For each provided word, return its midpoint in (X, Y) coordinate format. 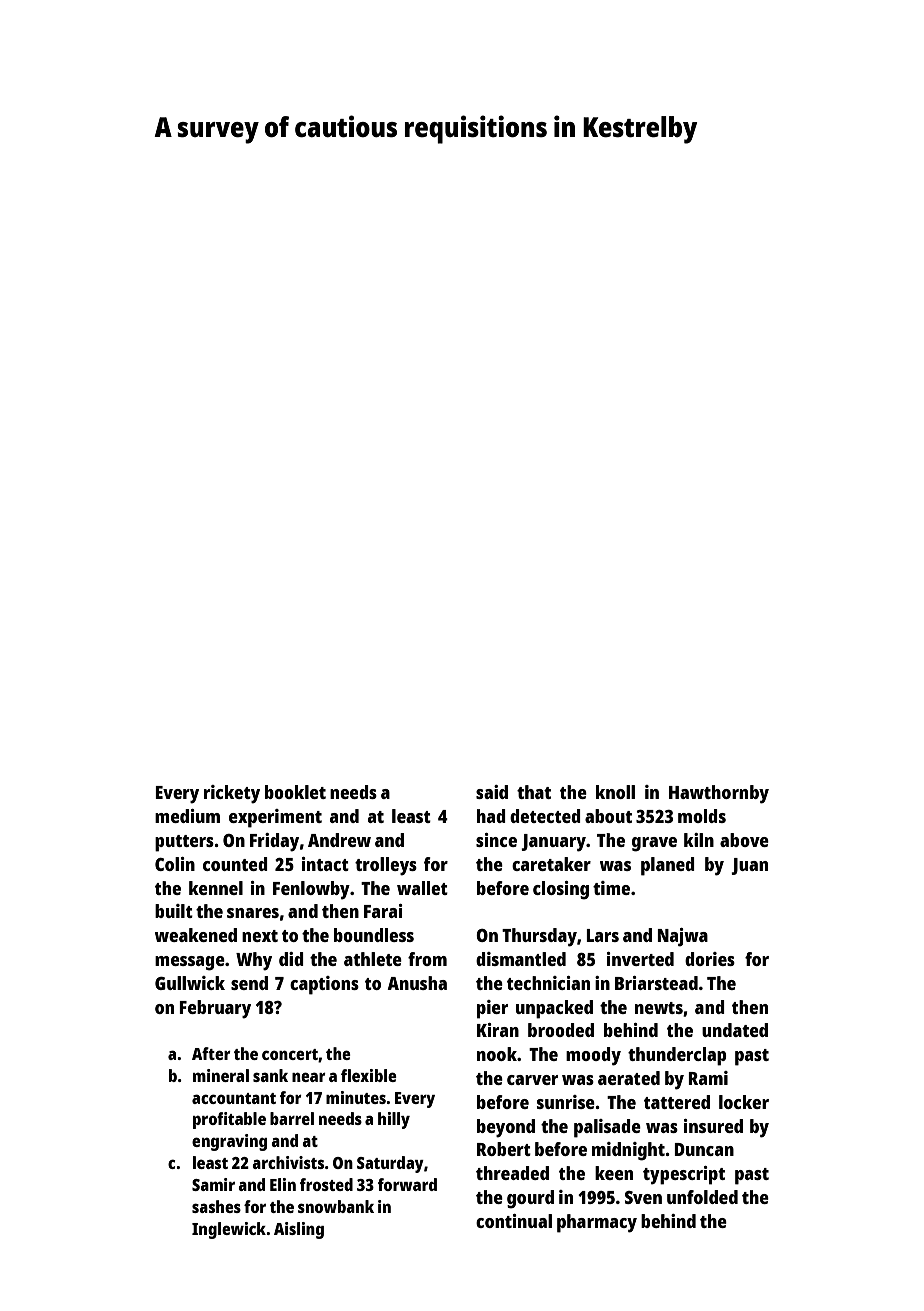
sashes (216, 1206)
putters (184, 843)
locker (744, 1102)
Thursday (539, 937)
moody (593, 1056)
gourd (530, 1199)
